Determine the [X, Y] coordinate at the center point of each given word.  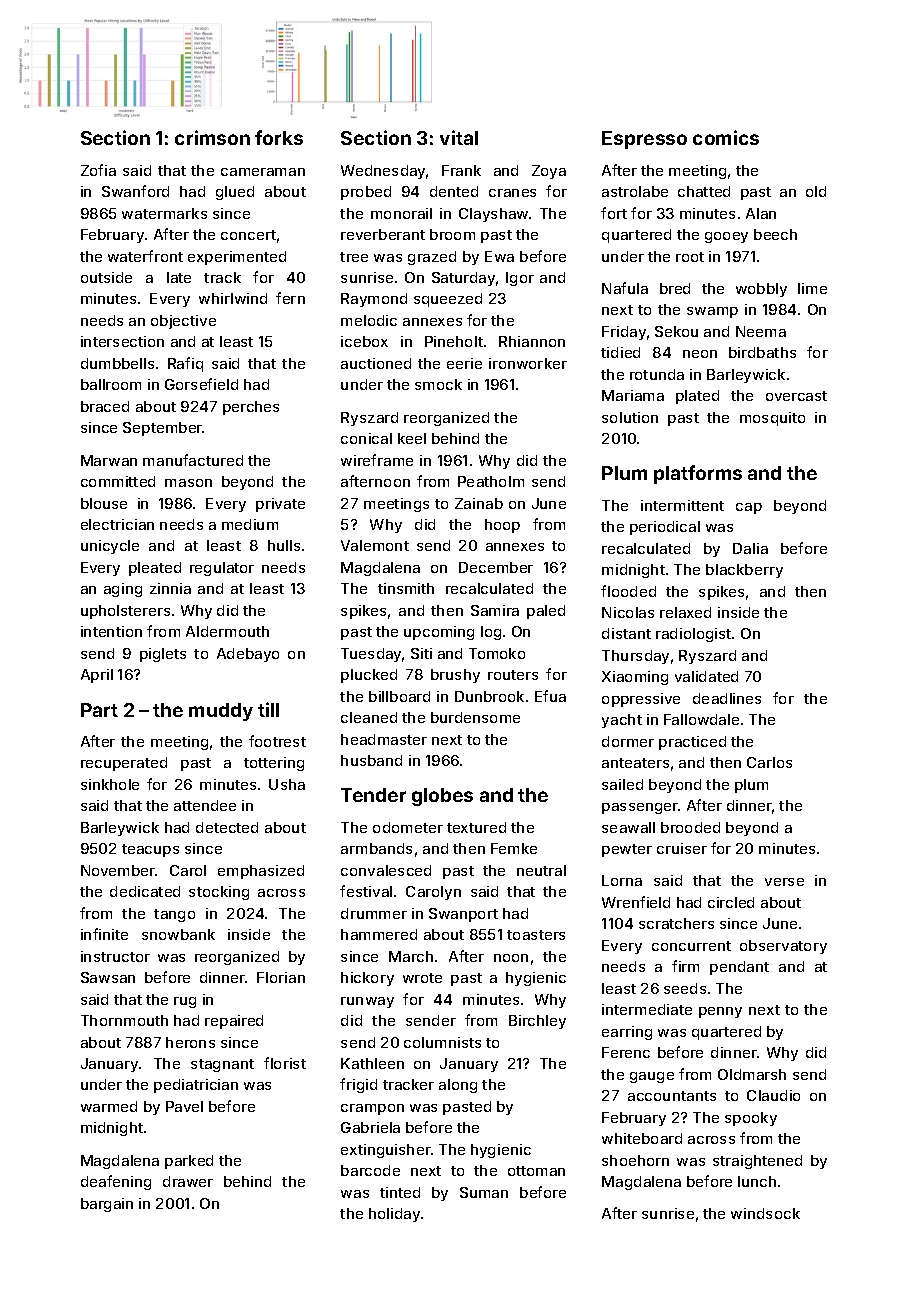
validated [706, 676]
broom [452, 234]
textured [476, 827]
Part [99, 710]
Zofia [98, 170]
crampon [372, 1109]
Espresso [644, 140]
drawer [188, 1181]
